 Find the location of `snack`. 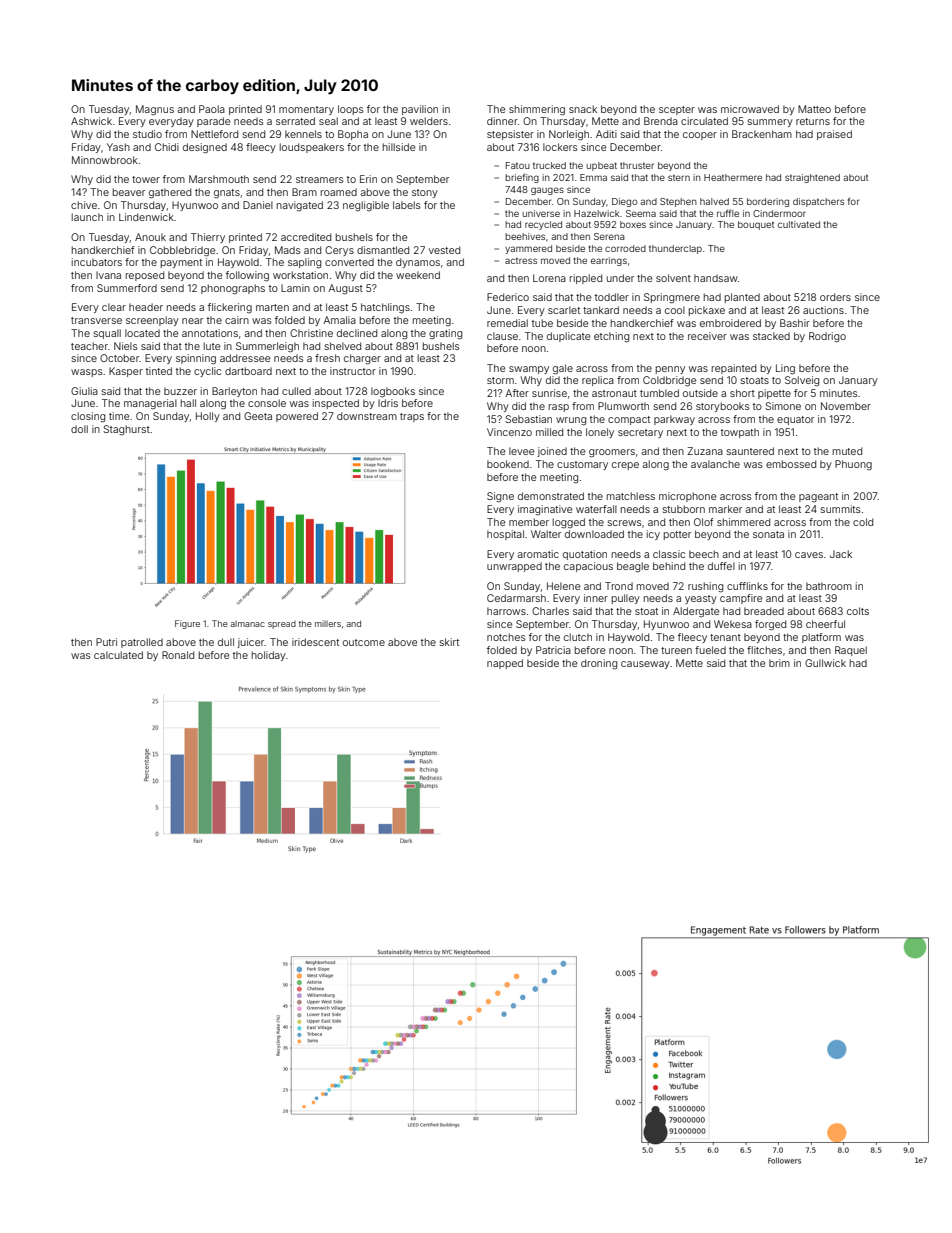

snack is located at coordinates (583, 109).
